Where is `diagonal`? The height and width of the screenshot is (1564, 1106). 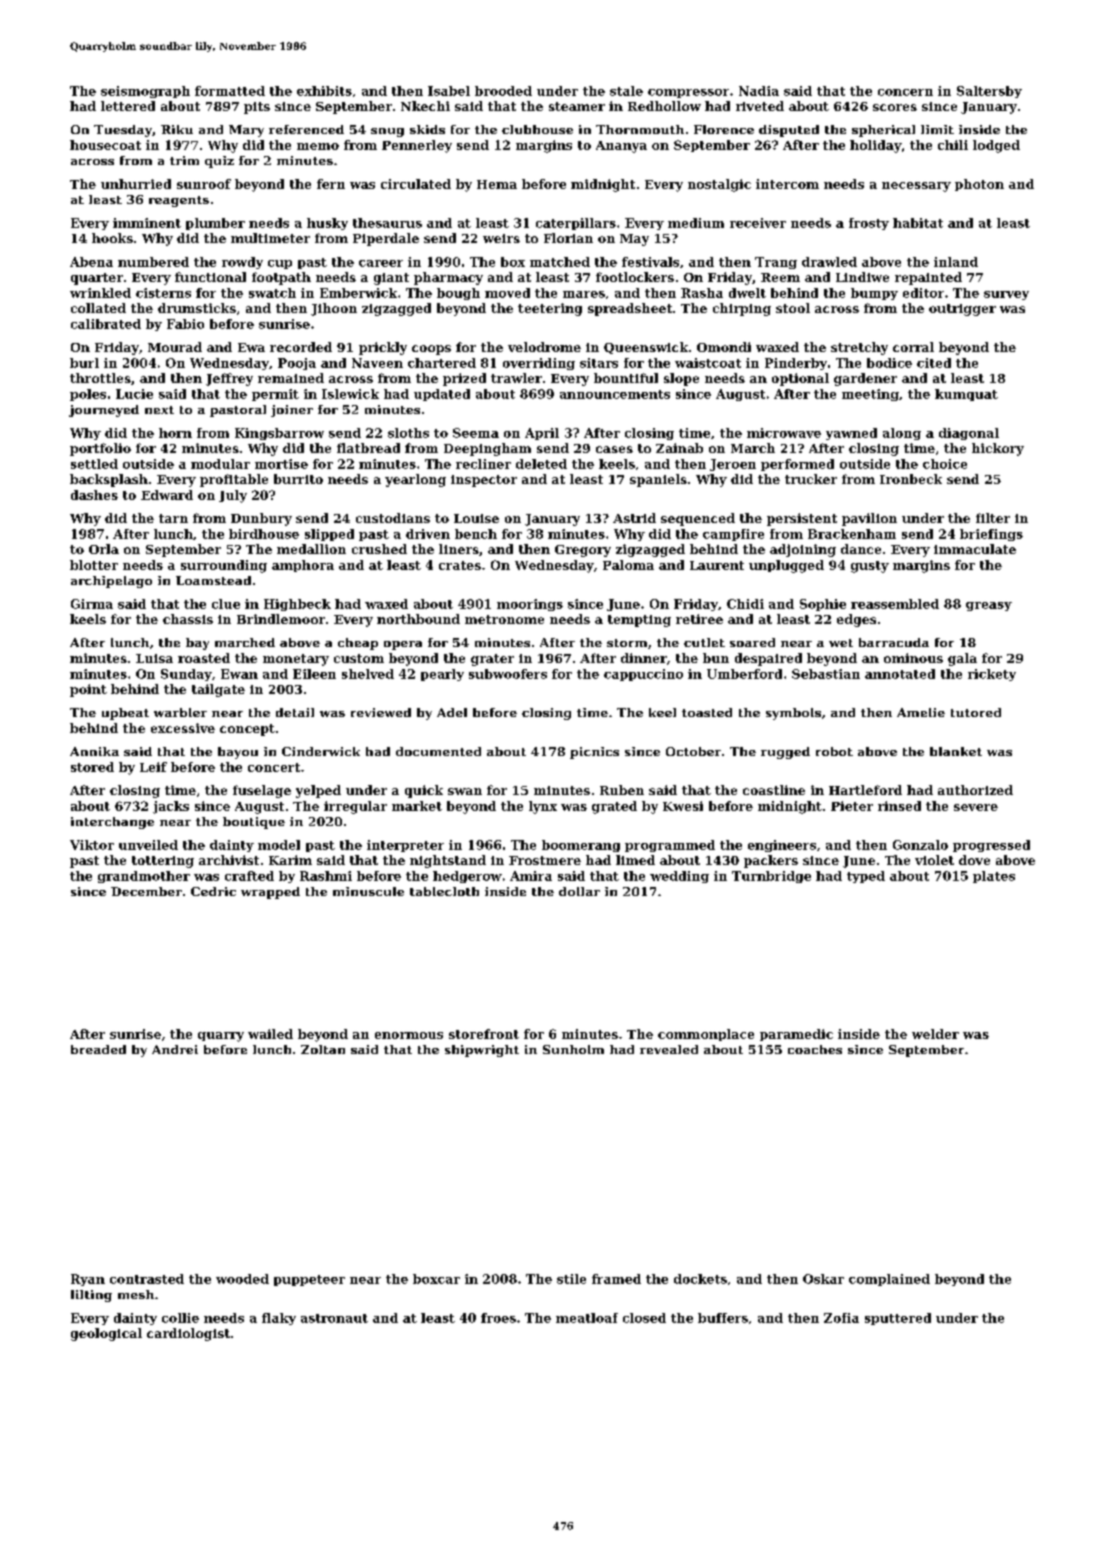 diagonal is located at coordinates (969, 434).
